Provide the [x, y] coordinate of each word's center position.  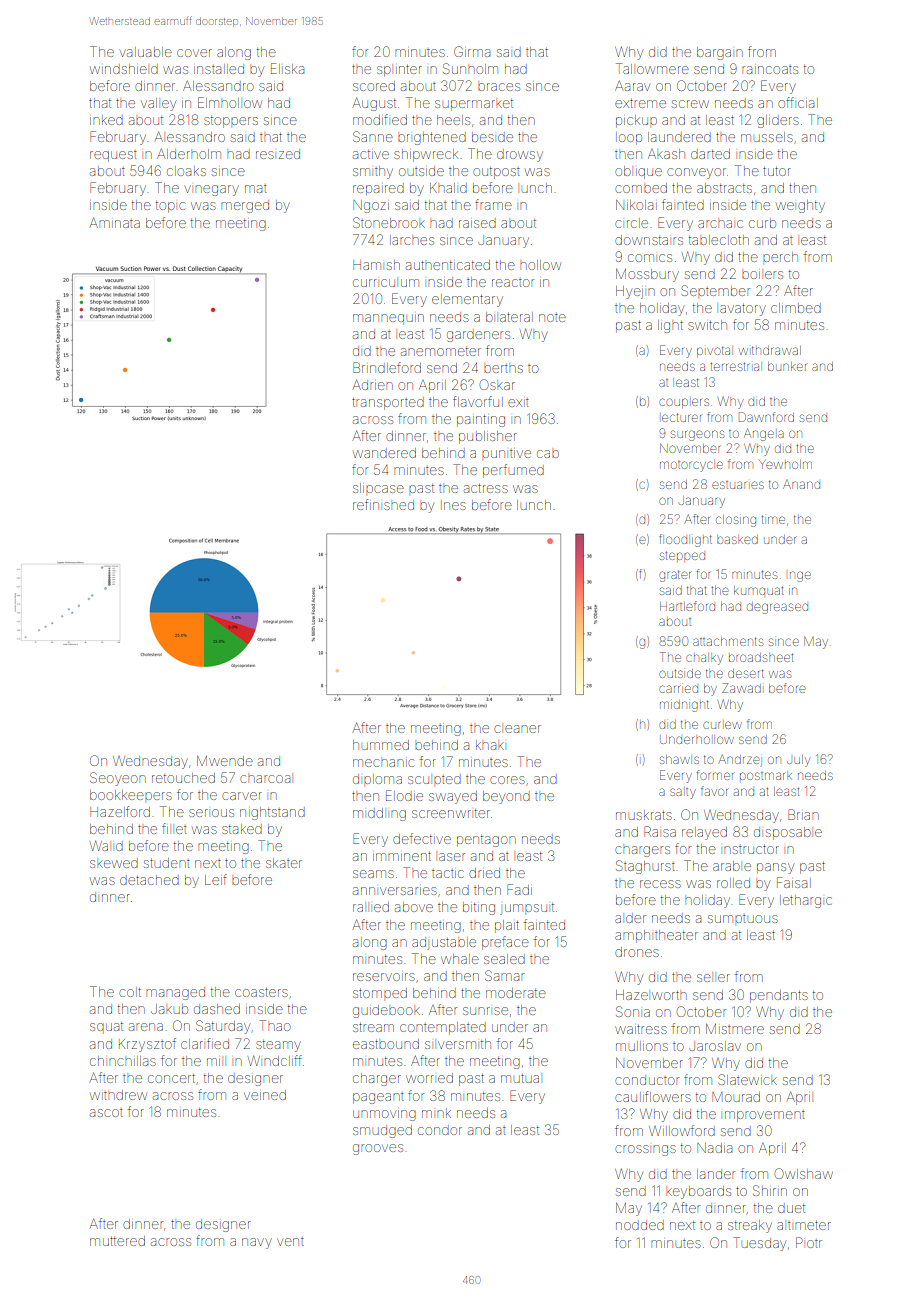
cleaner [517, 729]
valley [158, 104]
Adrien [372, 384]
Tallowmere [652, 68]
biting [479, 909]
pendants [779, 995]
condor [440, 1131]
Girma [472, 51]
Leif [216, 879]
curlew [722, 725]
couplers [684, 403]
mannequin [388, 319]
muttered [117, 1241]
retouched [183, 778]
